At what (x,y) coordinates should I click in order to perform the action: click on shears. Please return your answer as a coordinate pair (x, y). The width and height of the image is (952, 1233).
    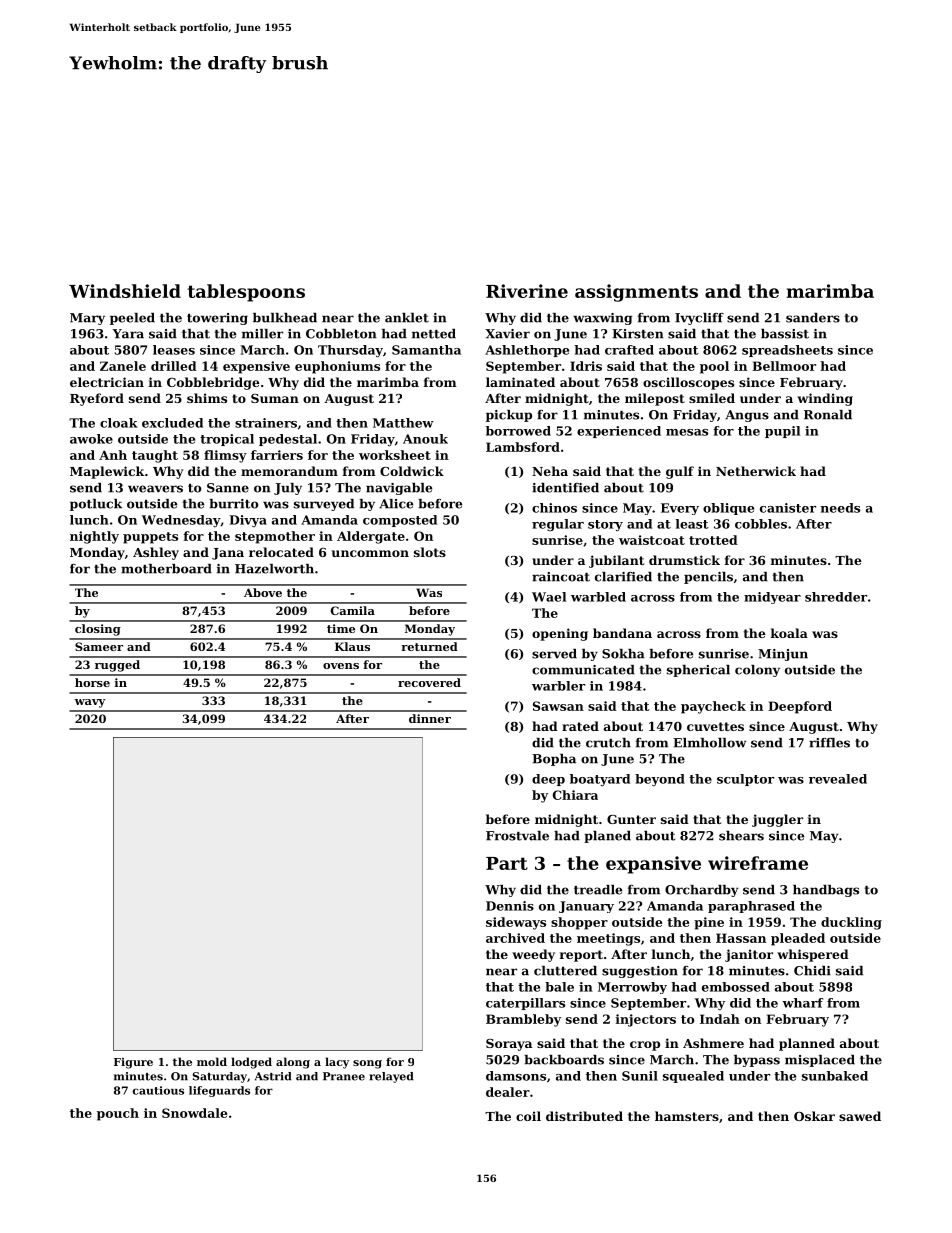
    Looking at the image, I should click on (741, 836).
